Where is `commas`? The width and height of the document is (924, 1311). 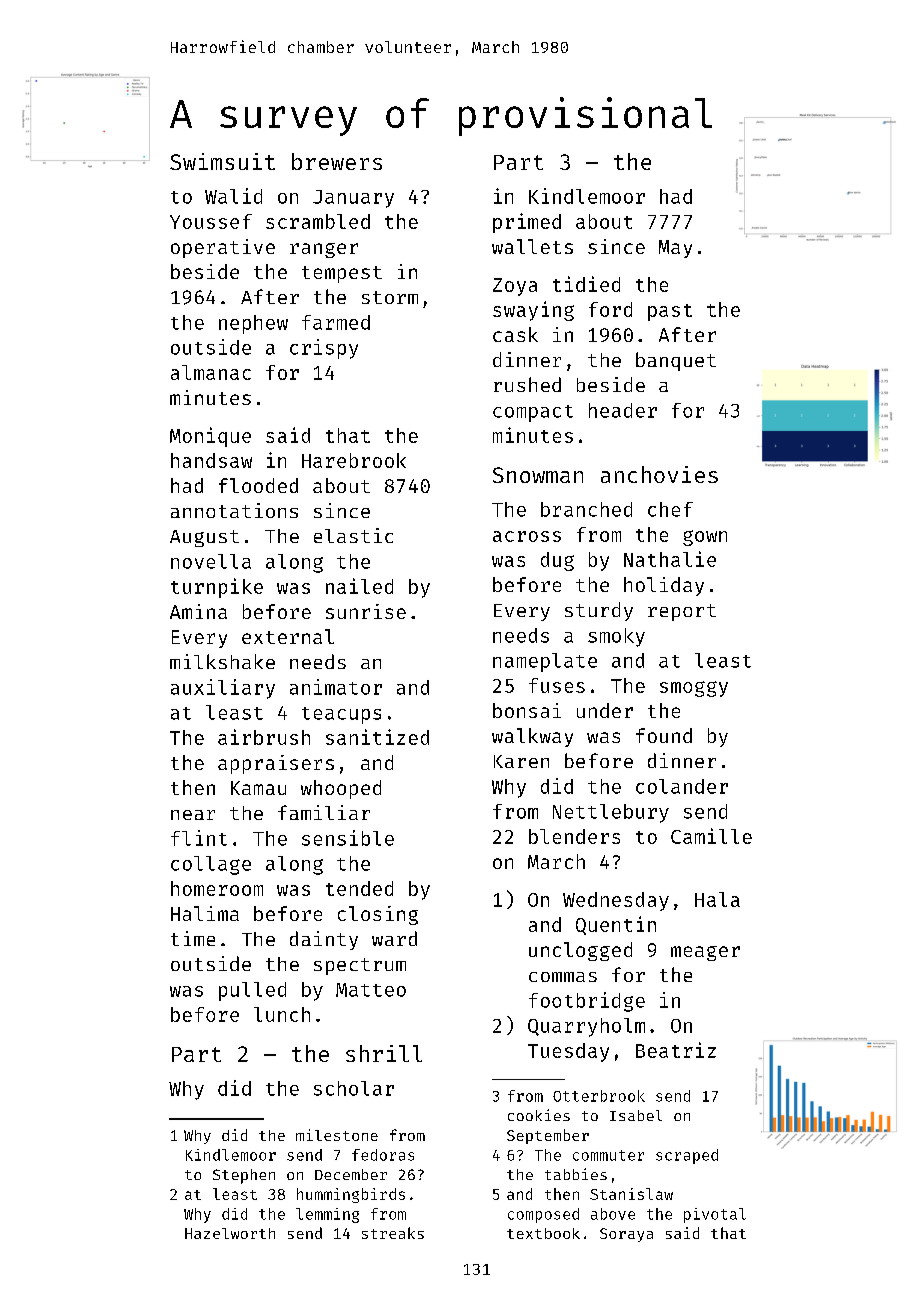
commas is located at coordinates (563, 977).
